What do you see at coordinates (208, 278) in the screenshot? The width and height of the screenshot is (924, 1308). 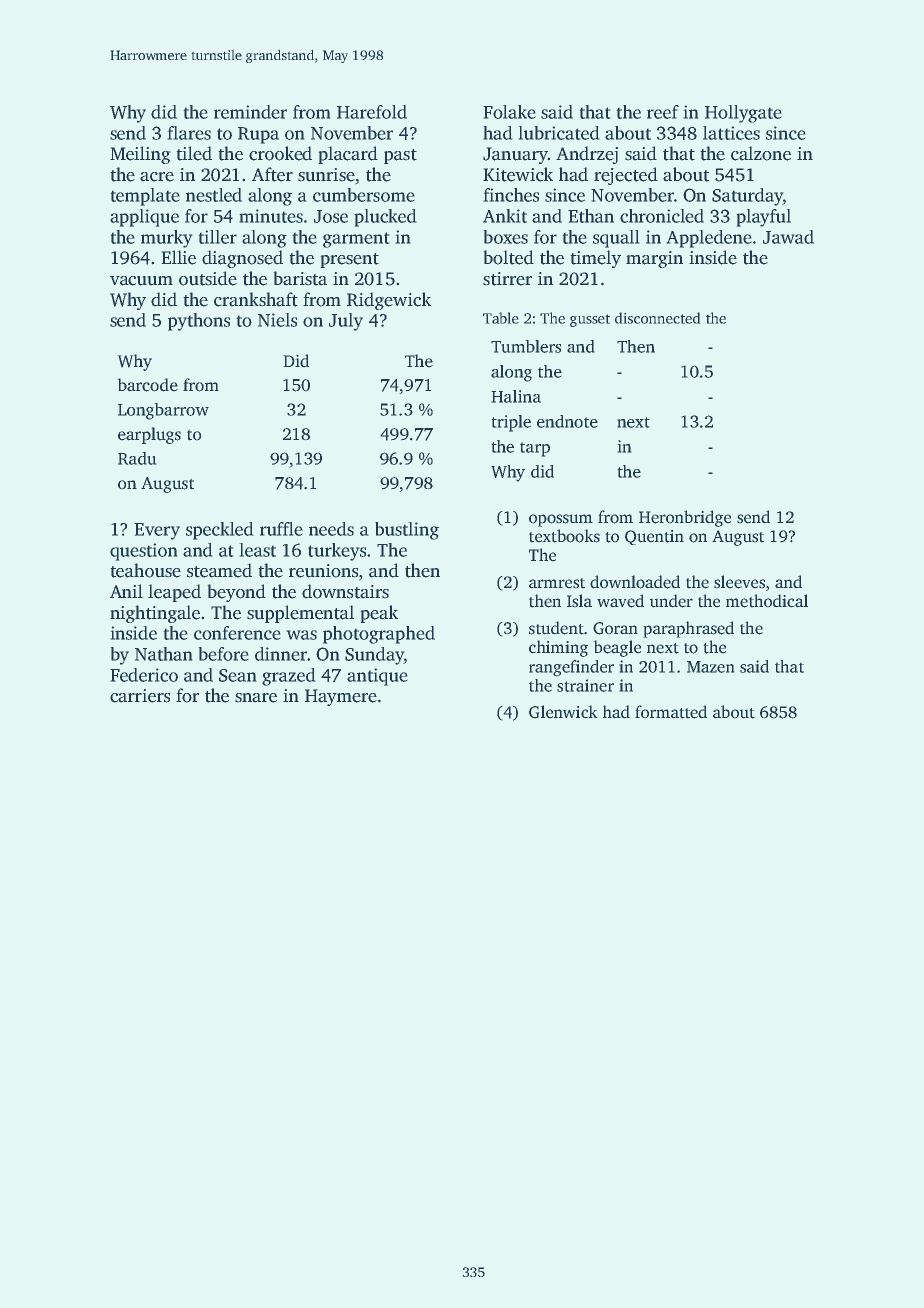 I see `outside` at bounding box center [208, 278].
